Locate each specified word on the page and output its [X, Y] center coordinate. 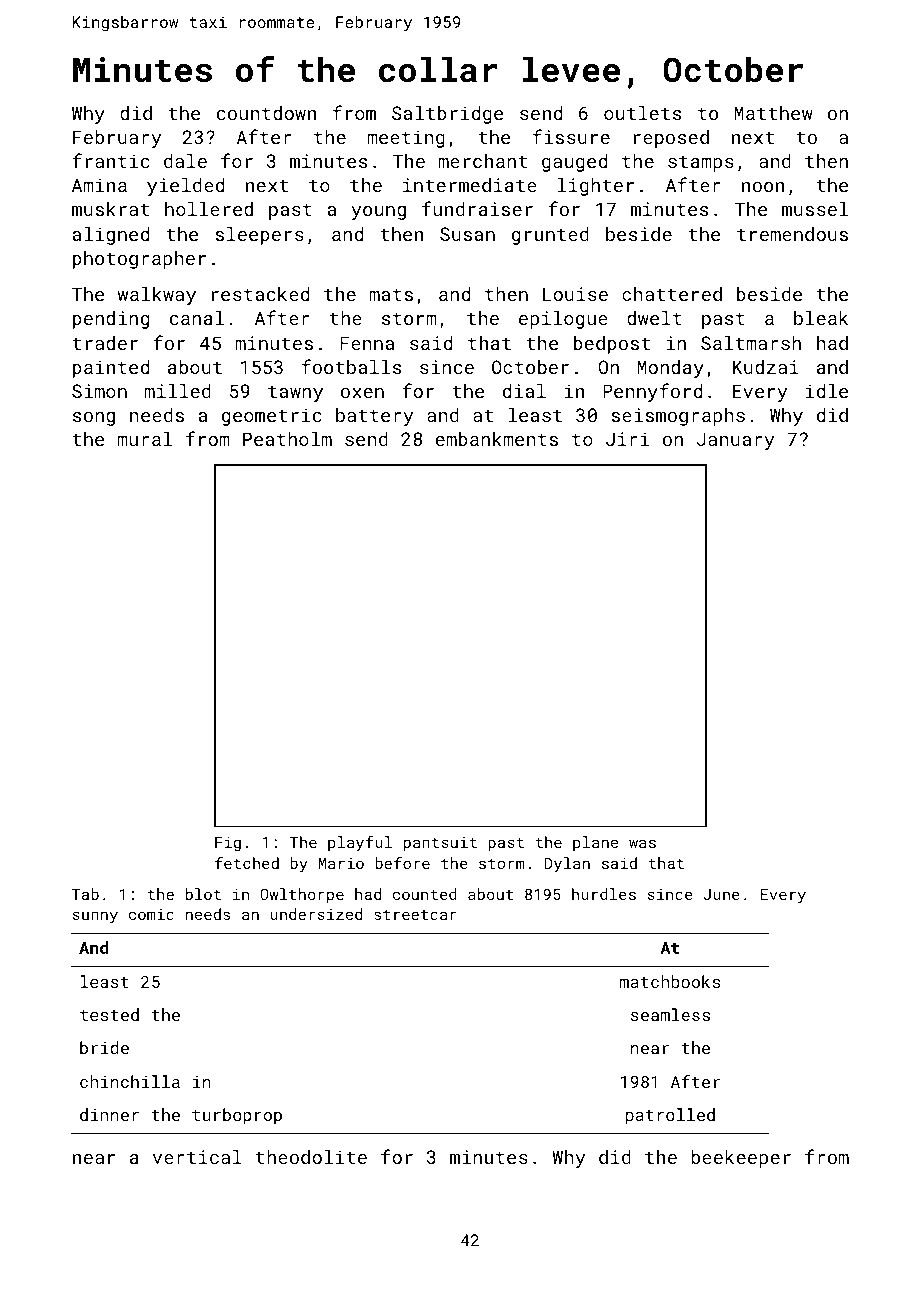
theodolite [311, 1157]
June [721, 894]
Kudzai [766, 367]
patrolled [670, 1116]
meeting [406, 139]
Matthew [773, 113]
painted [111, 369]
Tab [85, 894]
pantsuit [440, 844]
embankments [497, 439]
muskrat [110, 209]
